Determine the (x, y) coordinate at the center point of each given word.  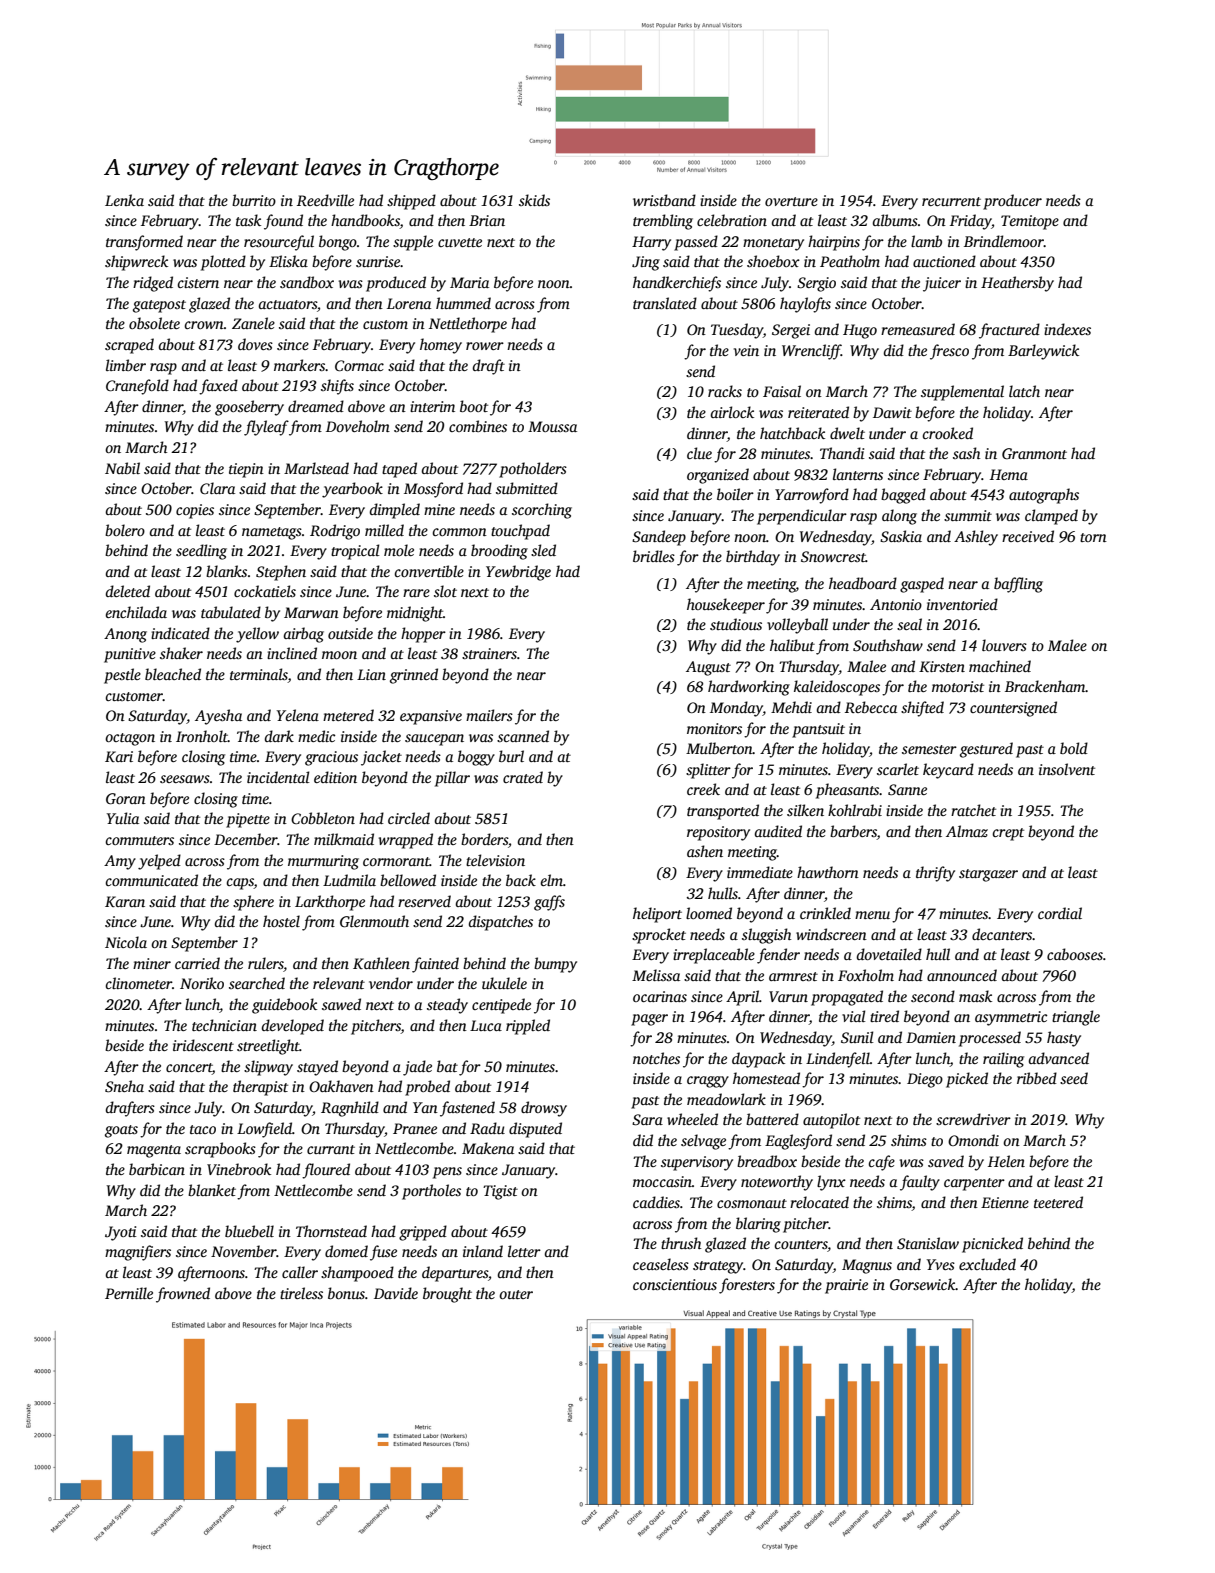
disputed (535, 1130)
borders (484, 839)
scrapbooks (220, 1150)
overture (791, 201)
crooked (947, 433)
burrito (254, 200)
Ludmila (349, 880)
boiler (735, 494)
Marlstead (316, 468)
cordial (1060, 913)
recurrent (951, 201)
